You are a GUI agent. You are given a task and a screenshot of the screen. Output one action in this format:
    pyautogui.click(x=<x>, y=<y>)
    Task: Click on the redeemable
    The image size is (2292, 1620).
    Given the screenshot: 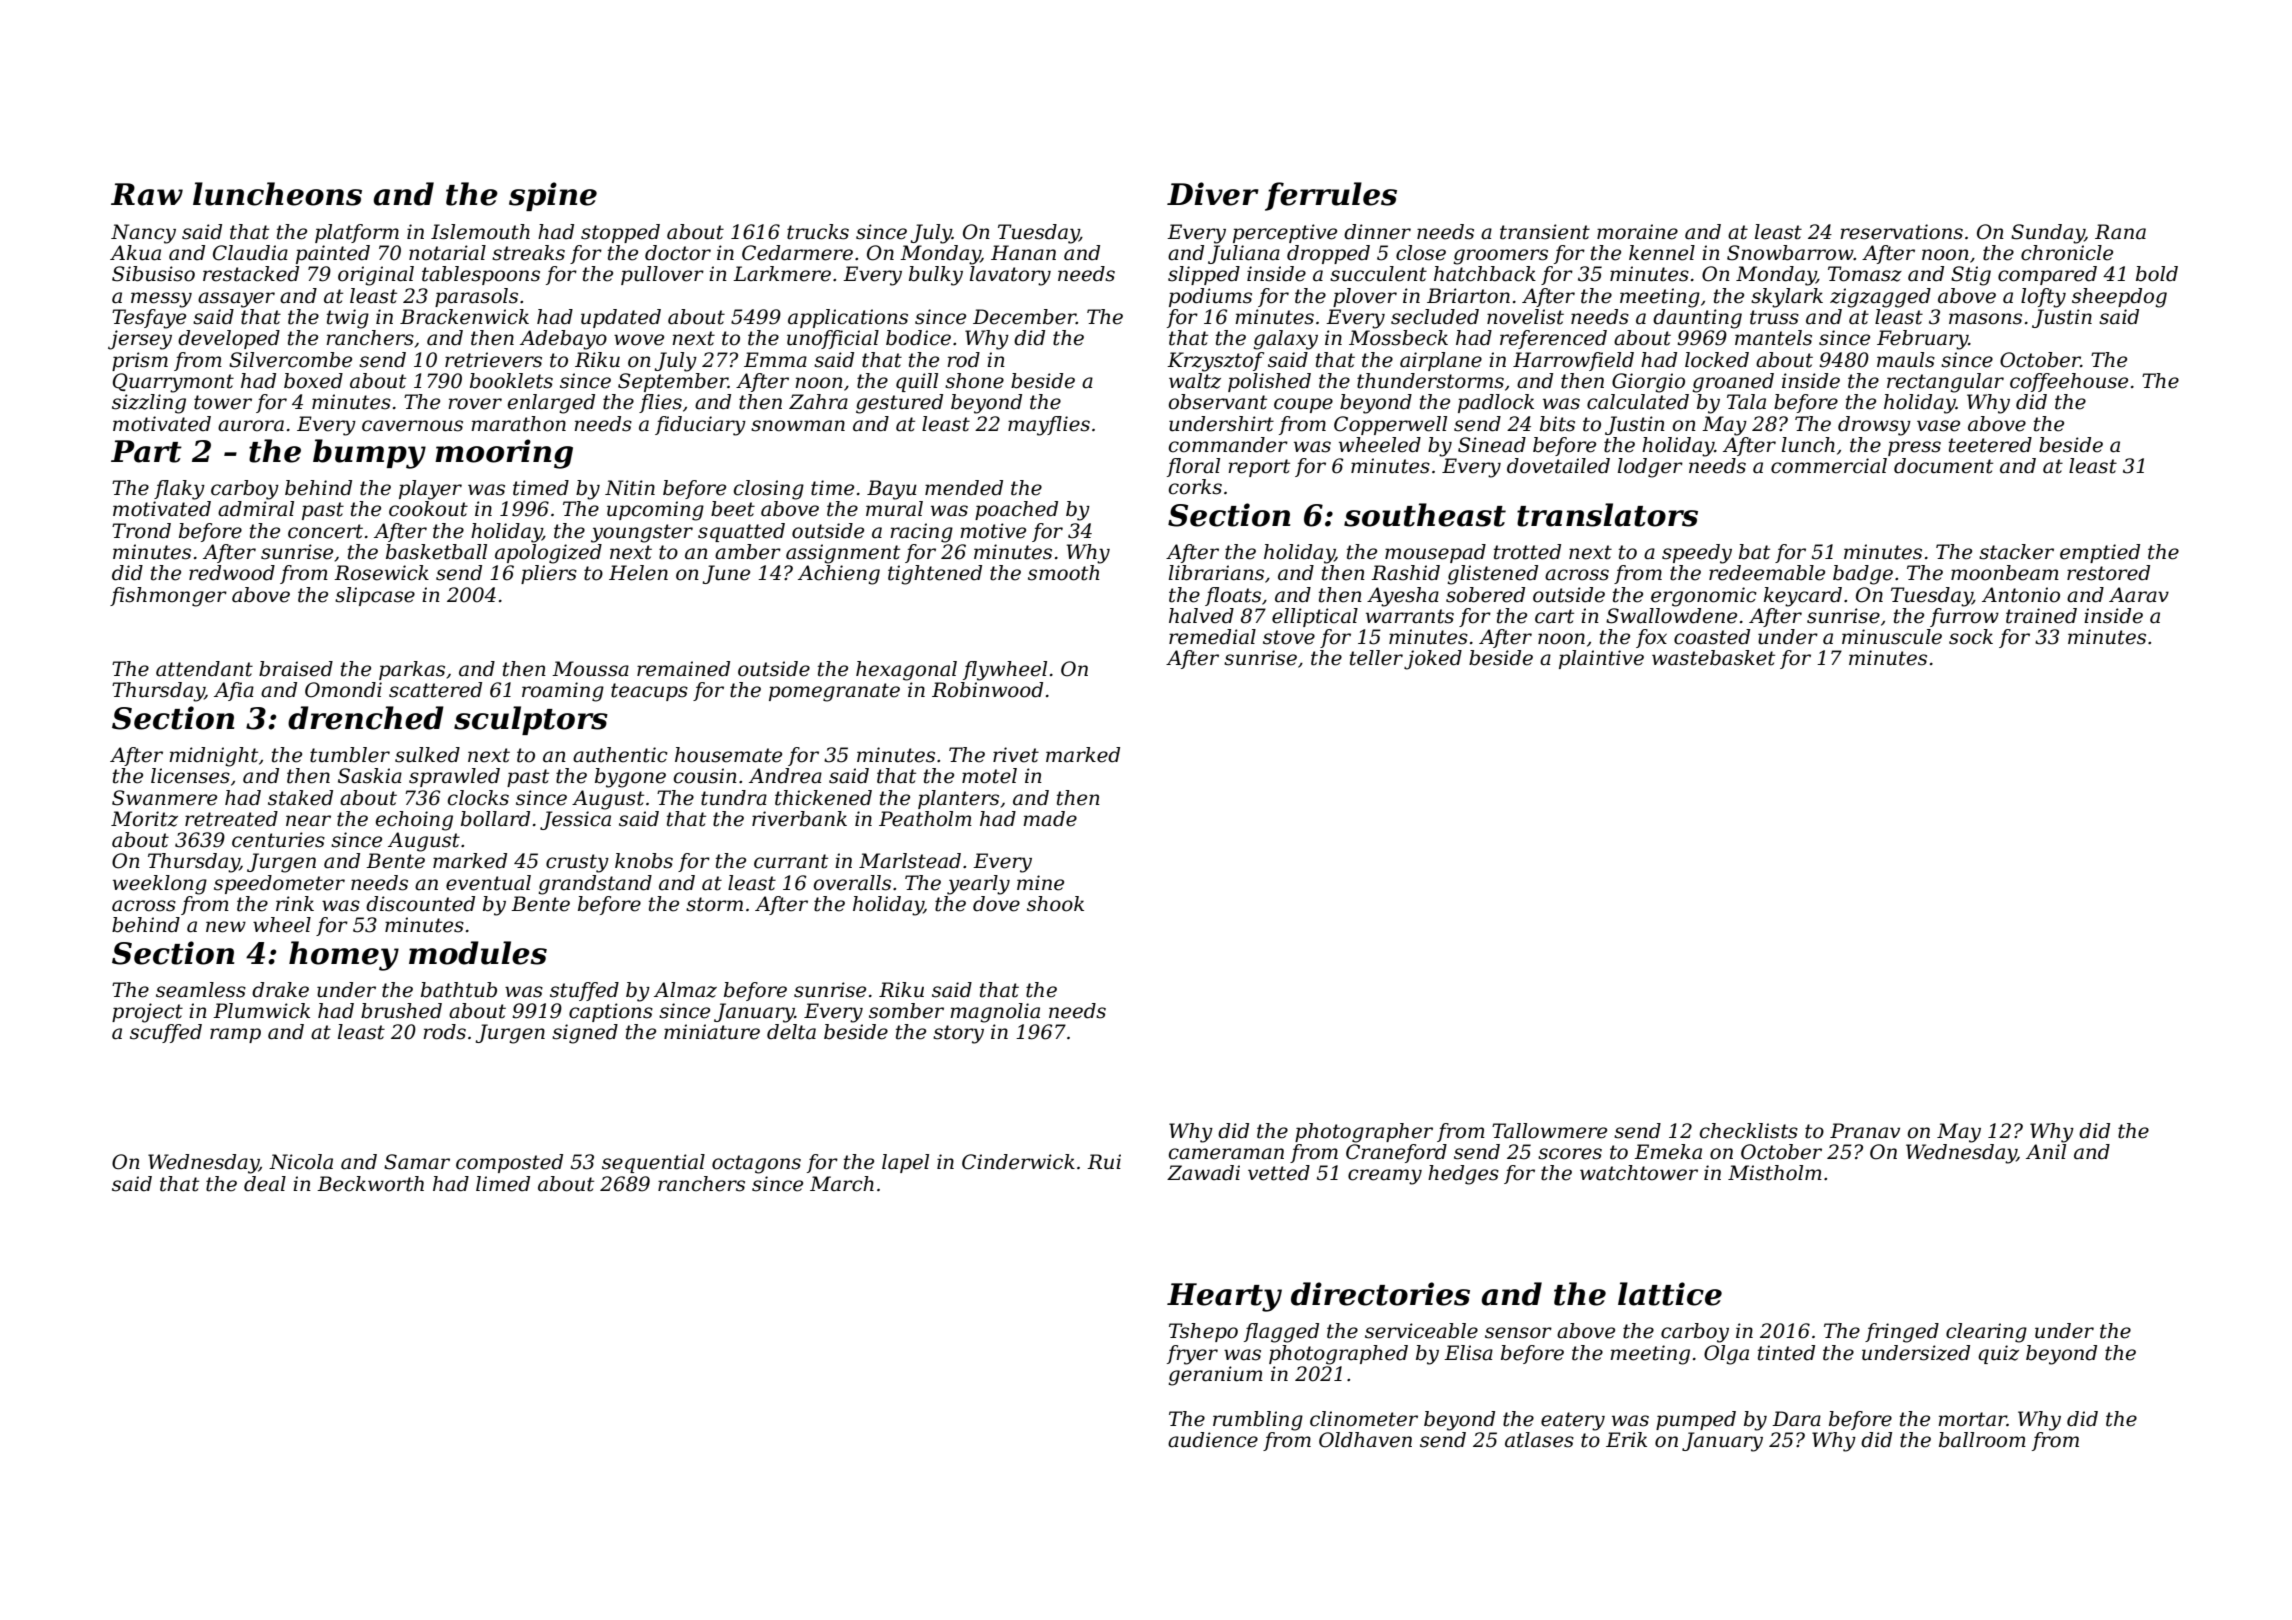 What is the action you would take?
    pyautogui.click(x=1767, y=573)
